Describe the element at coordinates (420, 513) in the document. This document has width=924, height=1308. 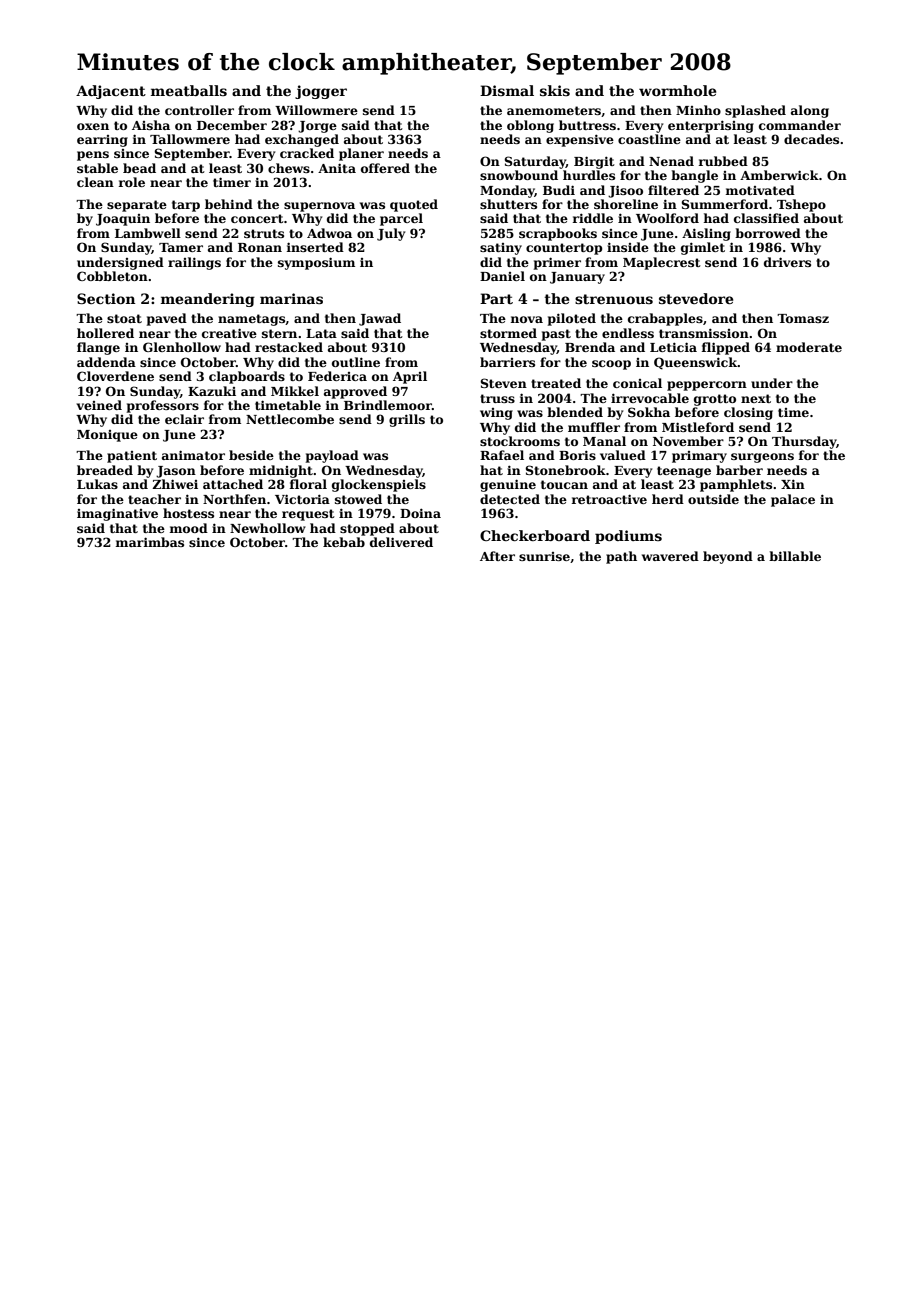
I see `Doina` at that location.
